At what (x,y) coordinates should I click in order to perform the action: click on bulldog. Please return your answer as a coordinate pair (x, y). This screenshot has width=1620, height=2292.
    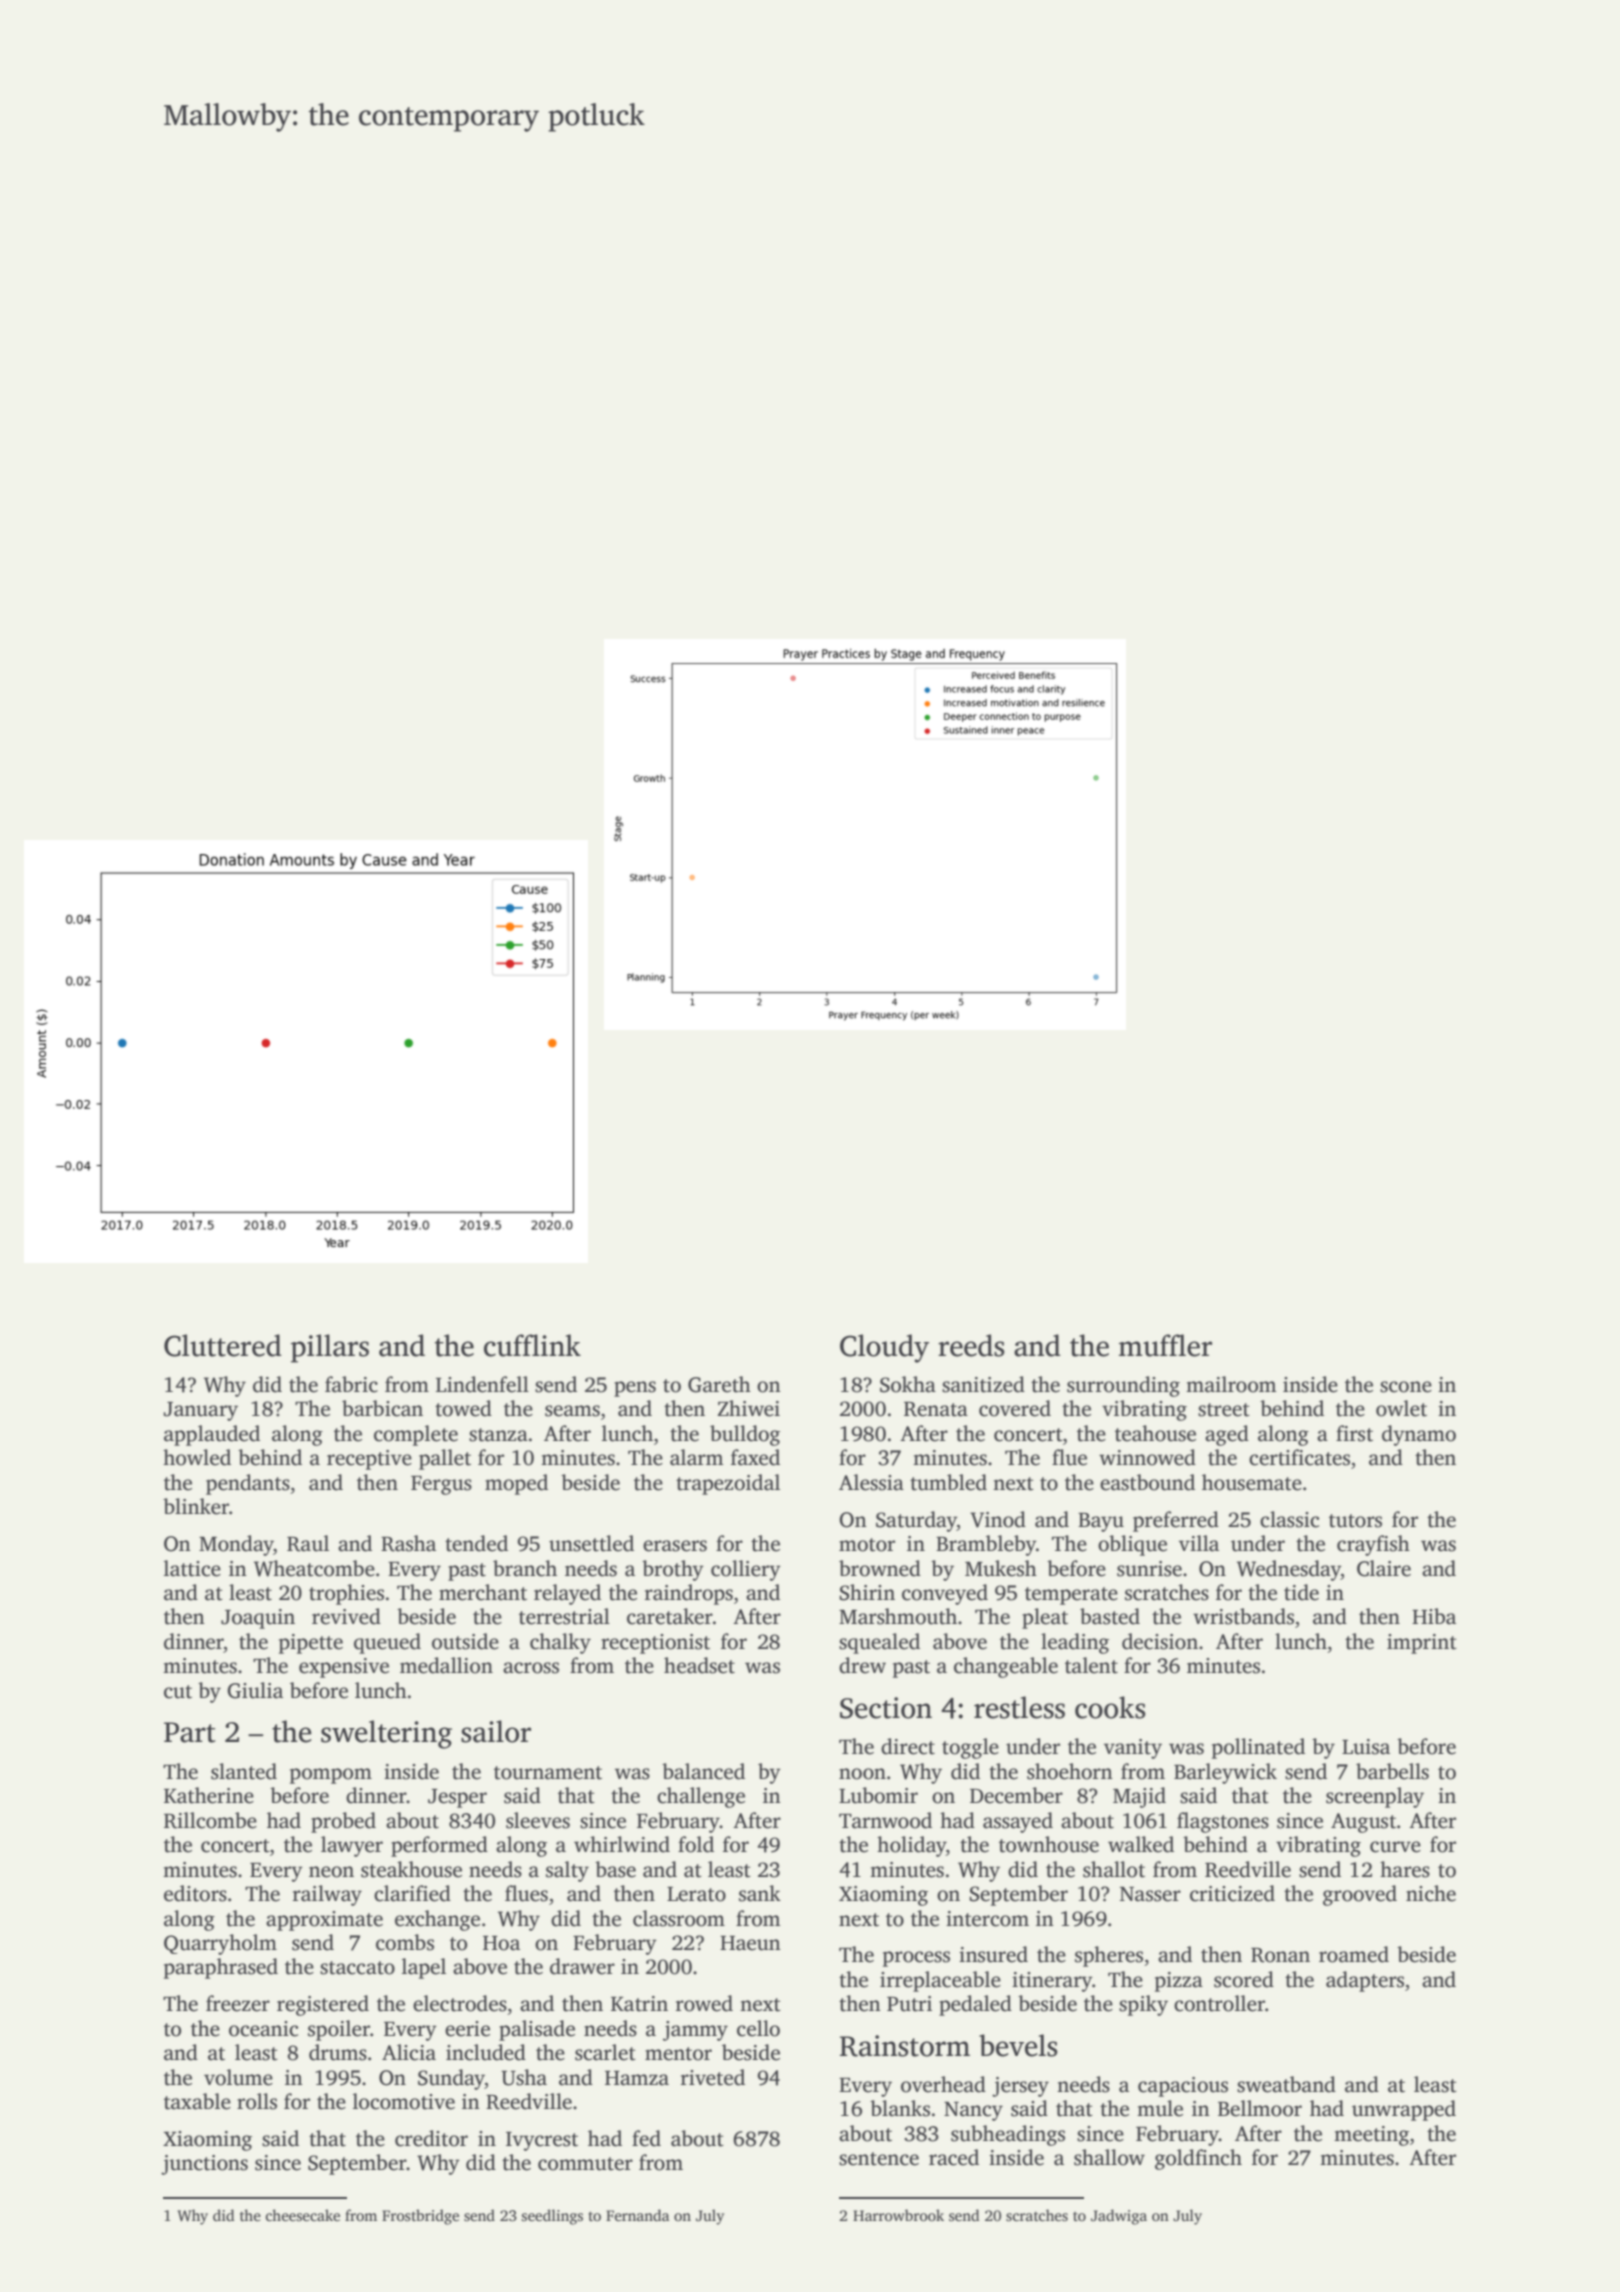
    Looking at the image, I should click on (745, 1435).
